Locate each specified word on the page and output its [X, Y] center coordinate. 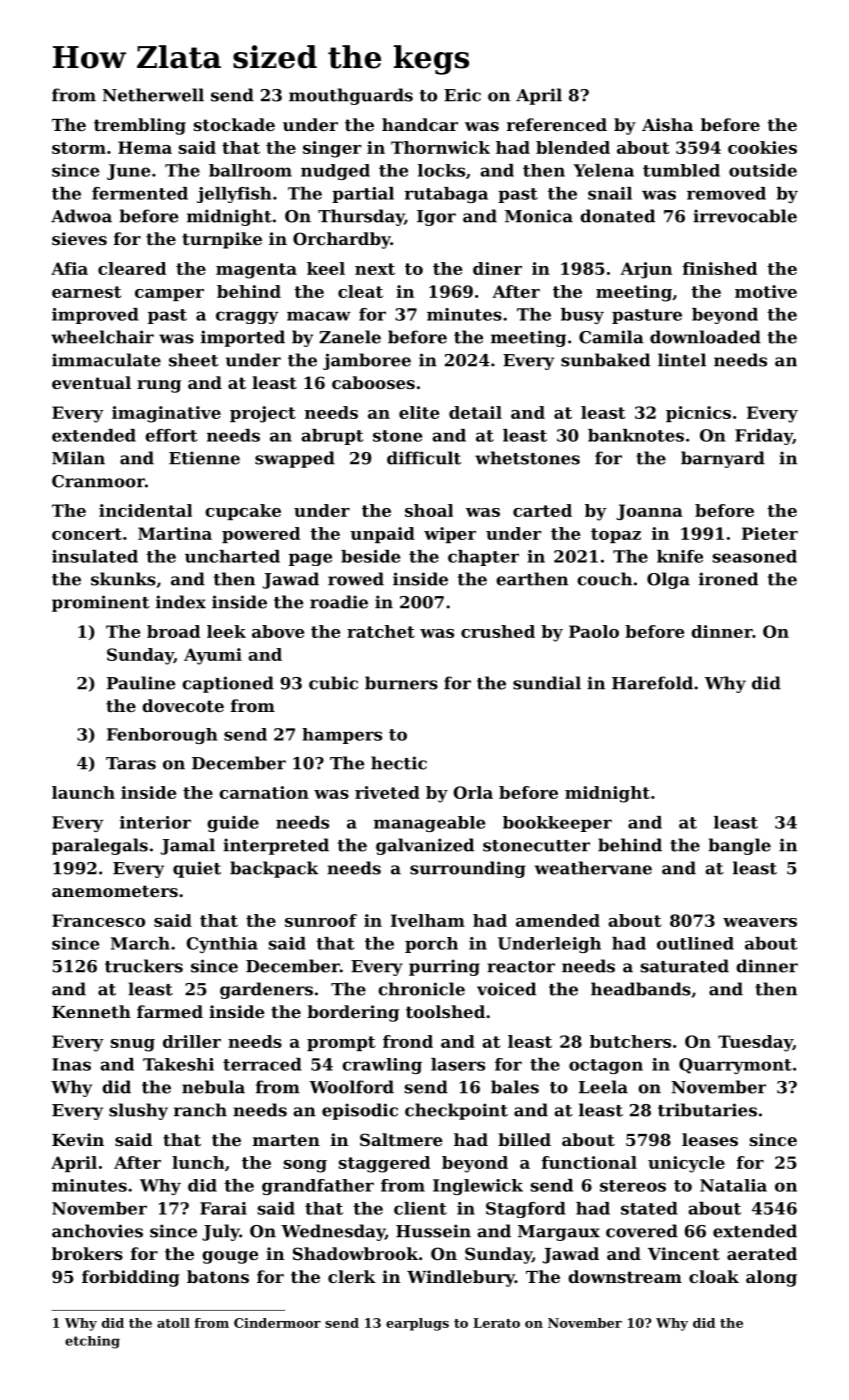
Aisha [667, 124]
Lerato [496, 1323]
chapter [483, 558]
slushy [138, 1111]
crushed [498, 631]
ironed [728, 579]
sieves [79, 238]
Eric [462, 95]
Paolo [594, 631]
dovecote [183, 705]
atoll [173, 1323]
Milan [78, 458]
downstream [625, 1276]
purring [444, 967]
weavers [760, 922]
